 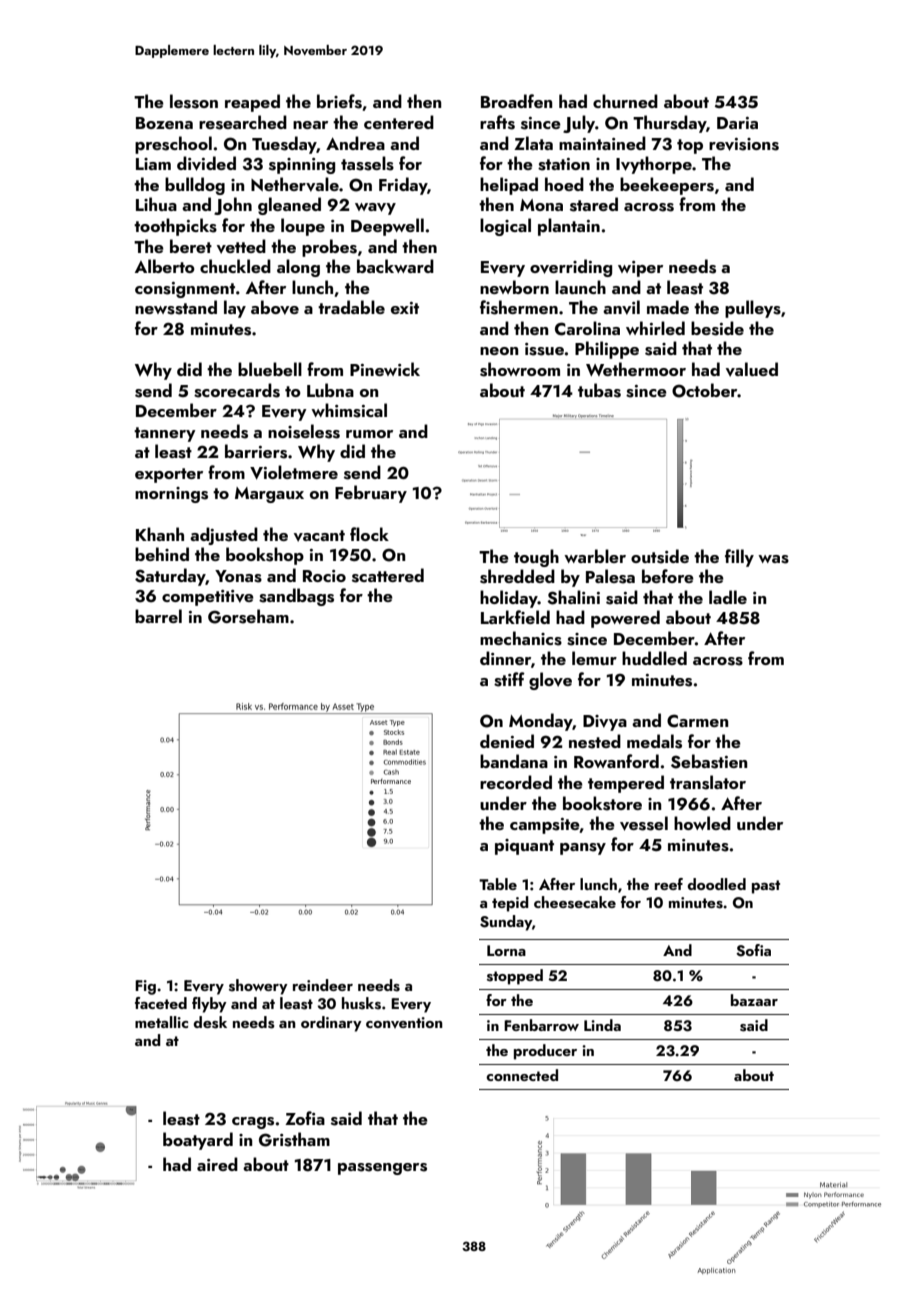 I want to click on stiff, so click(x=509, y=679).
